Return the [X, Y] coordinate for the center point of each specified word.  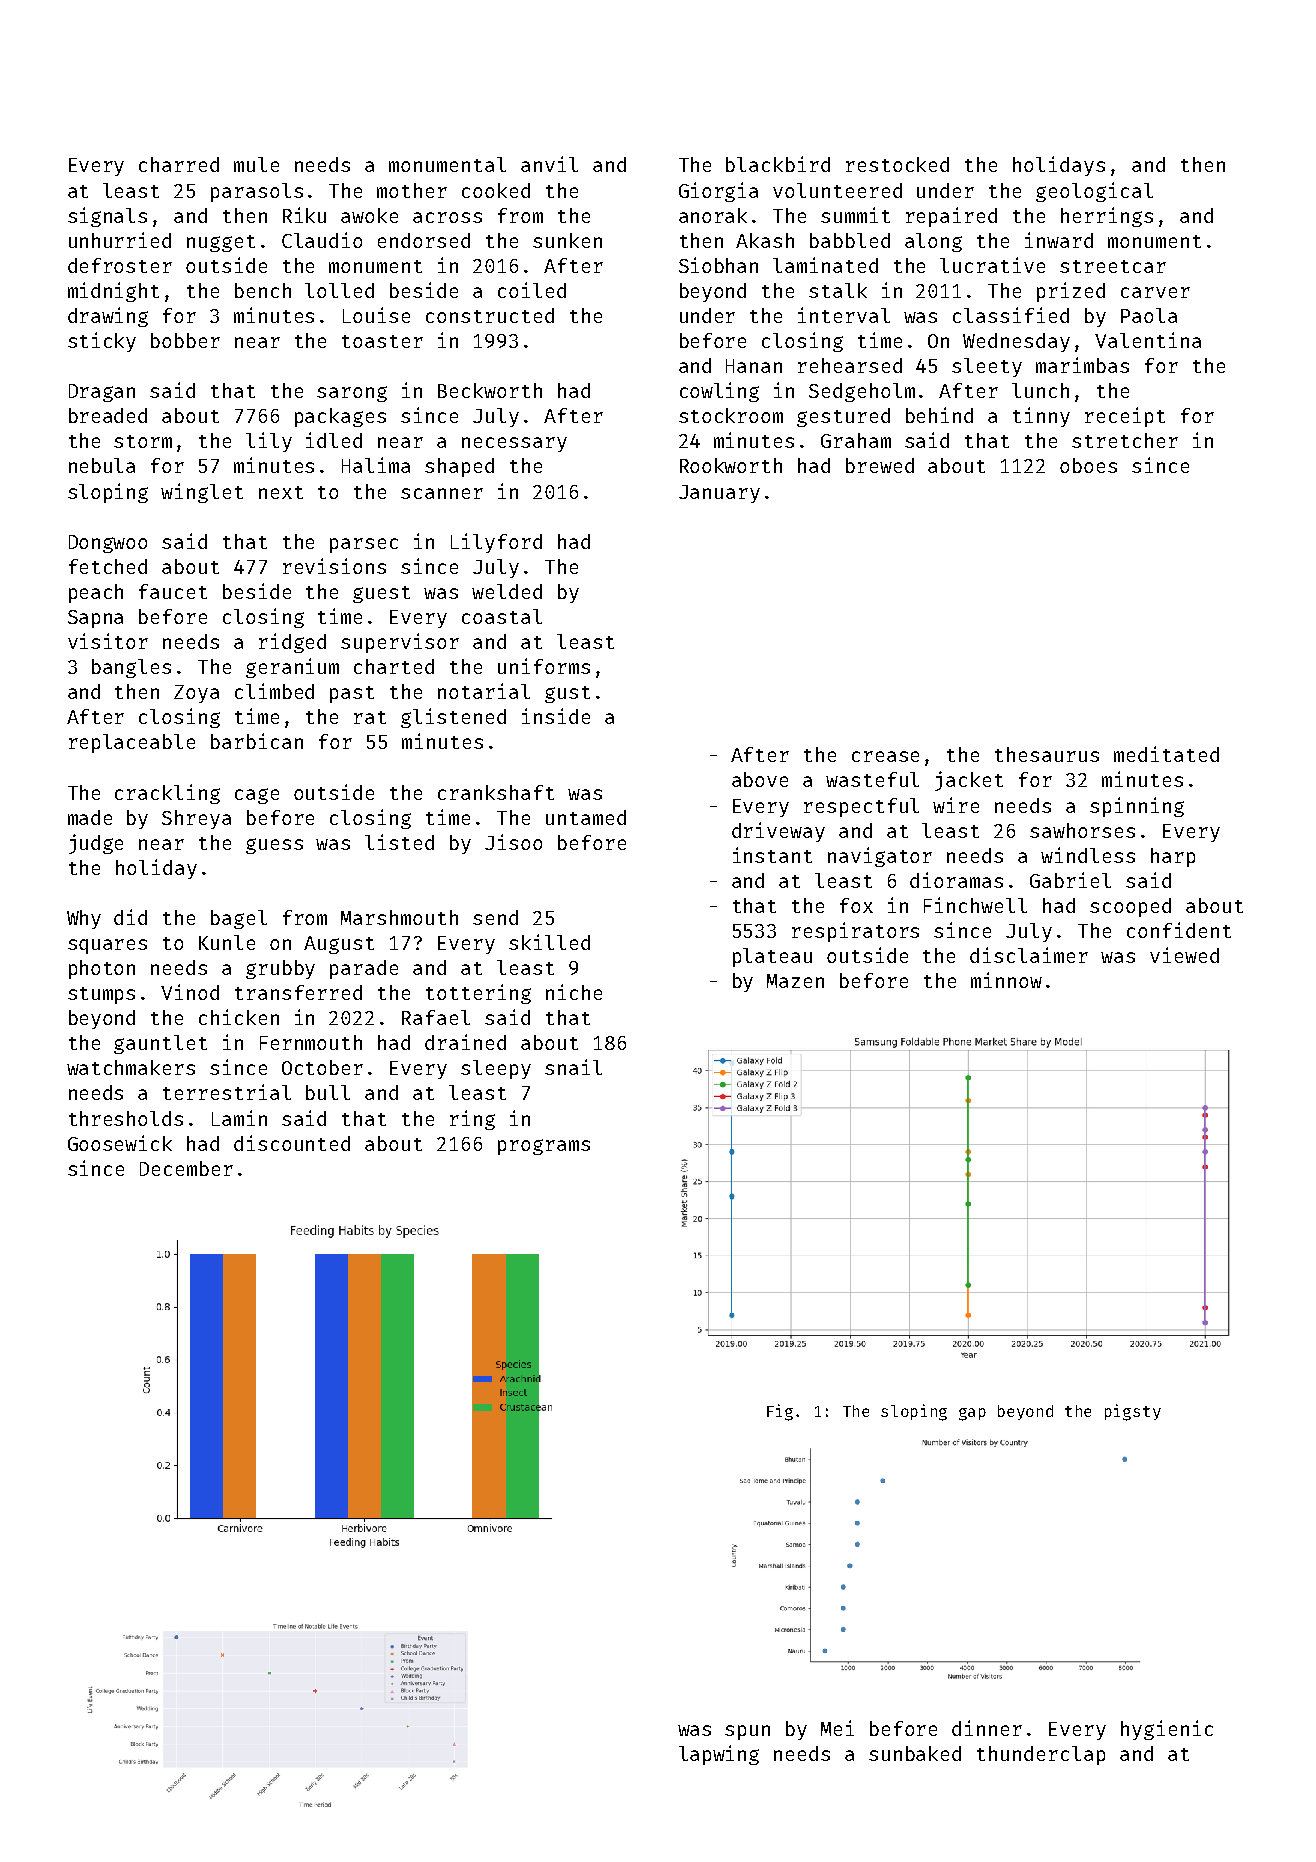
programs [544, 1147]
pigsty [1133, 1412]
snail [573, 1067]
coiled [532, 290]
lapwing [719, 1755]
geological [1094, 192]
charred [179, 164]
